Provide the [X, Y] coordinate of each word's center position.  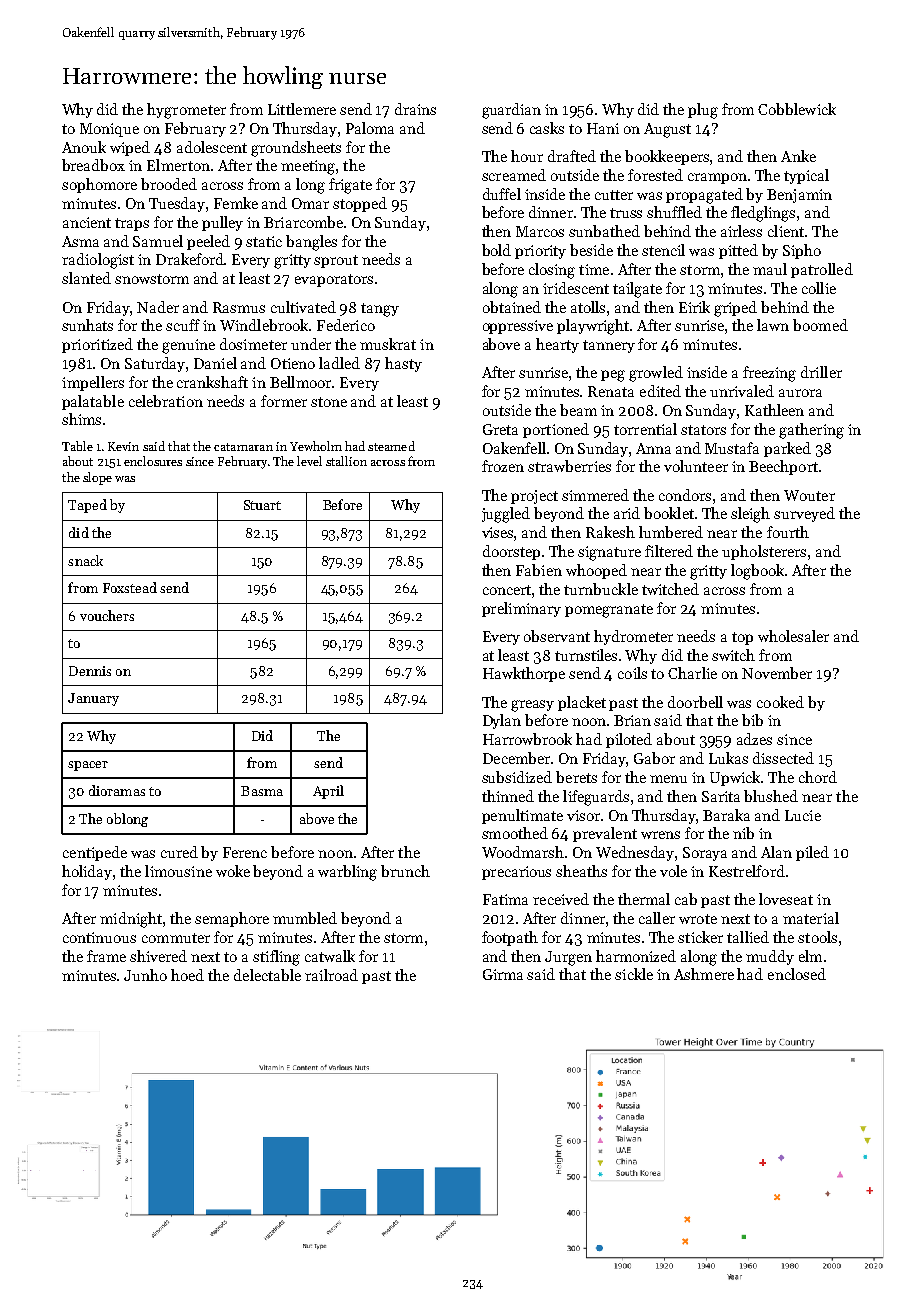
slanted [86, 278]
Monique [109, 130]
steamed [391, 446]
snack [85, 560]
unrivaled [742, 391]
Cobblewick [797, 109]
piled [812, 853]
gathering [811, 431]
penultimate [522, 816]
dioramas [117, 790]
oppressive [518, 327]
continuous [99, 937]
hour [527, 156]
